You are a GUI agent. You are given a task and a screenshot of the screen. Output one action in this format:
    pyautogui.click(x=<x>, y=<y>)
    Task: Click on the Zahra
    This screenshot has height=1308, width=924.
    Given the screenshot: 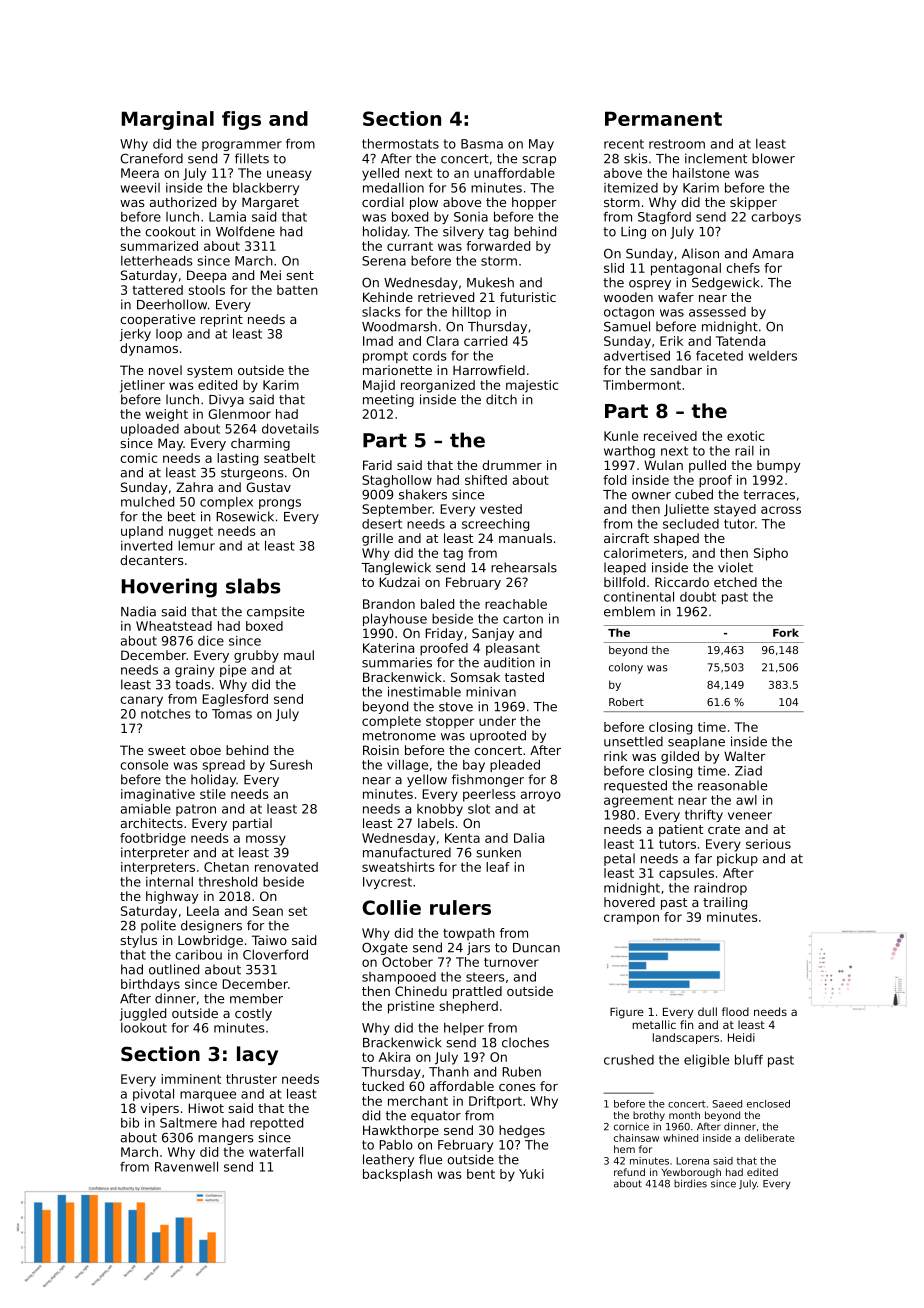 What is the action you would take?
    pyautogui.click(x=194, y=487)
